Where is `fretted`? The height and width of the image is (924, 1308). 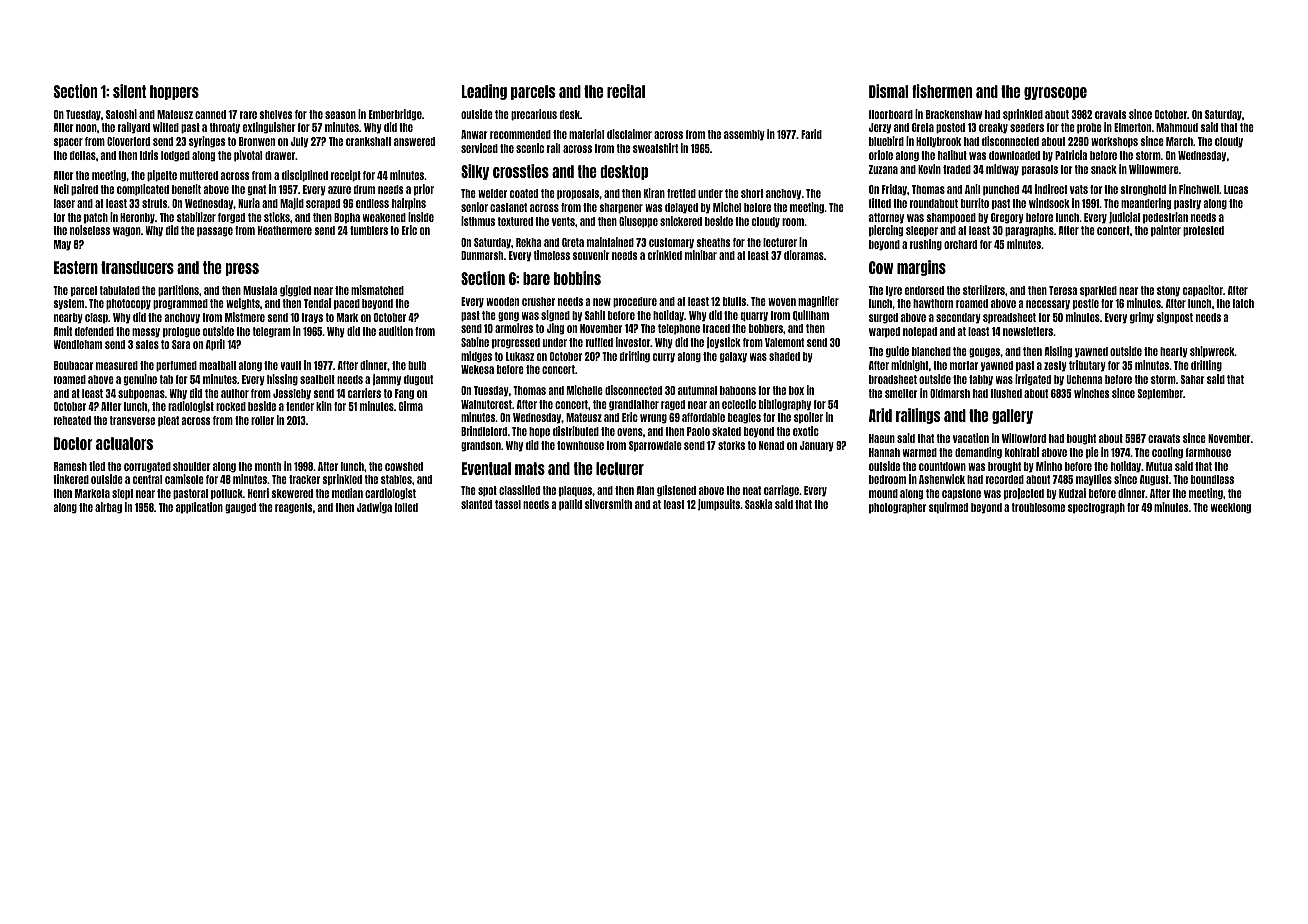
fretted is located at coordinates (681, 193).
